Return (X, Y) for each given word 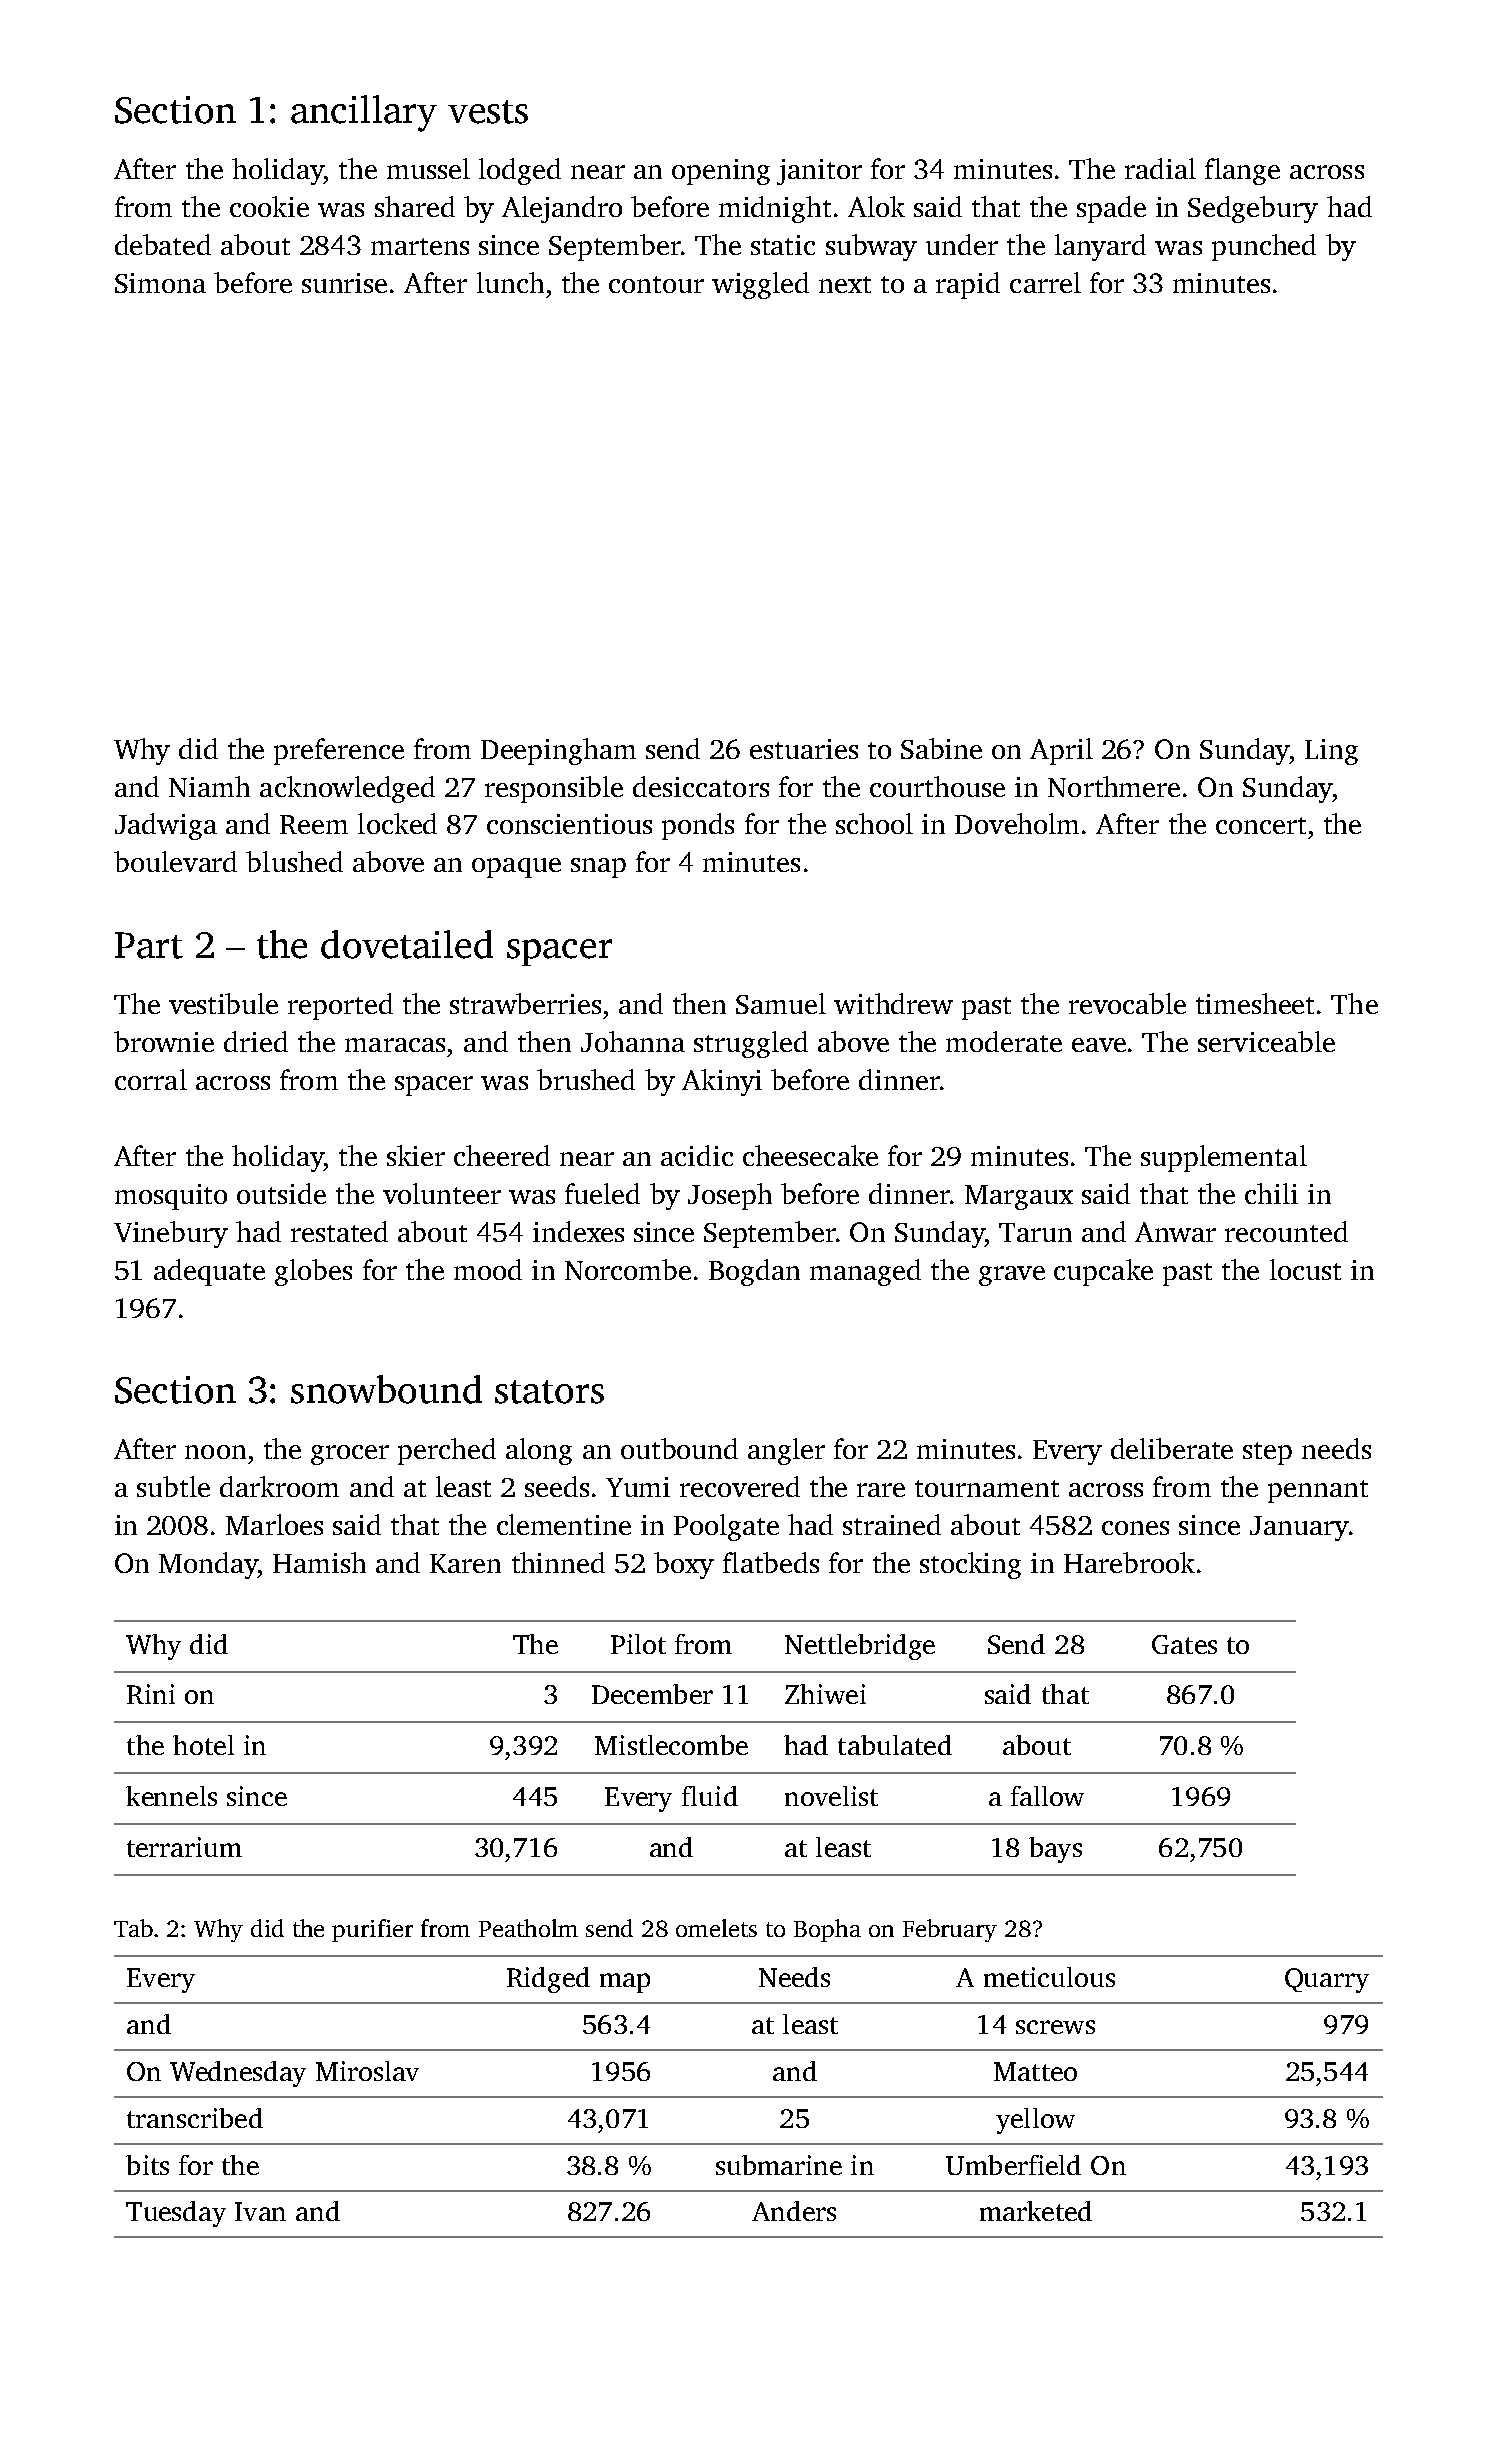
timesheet (1255, 1003)
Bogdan (754, 1272)
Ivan (260, 2211)
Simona (160, 283)
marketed (1036, 2211)
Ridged (548, 1980)
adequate (209, 1272)
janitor (819, 172)
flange (1242, 171)
